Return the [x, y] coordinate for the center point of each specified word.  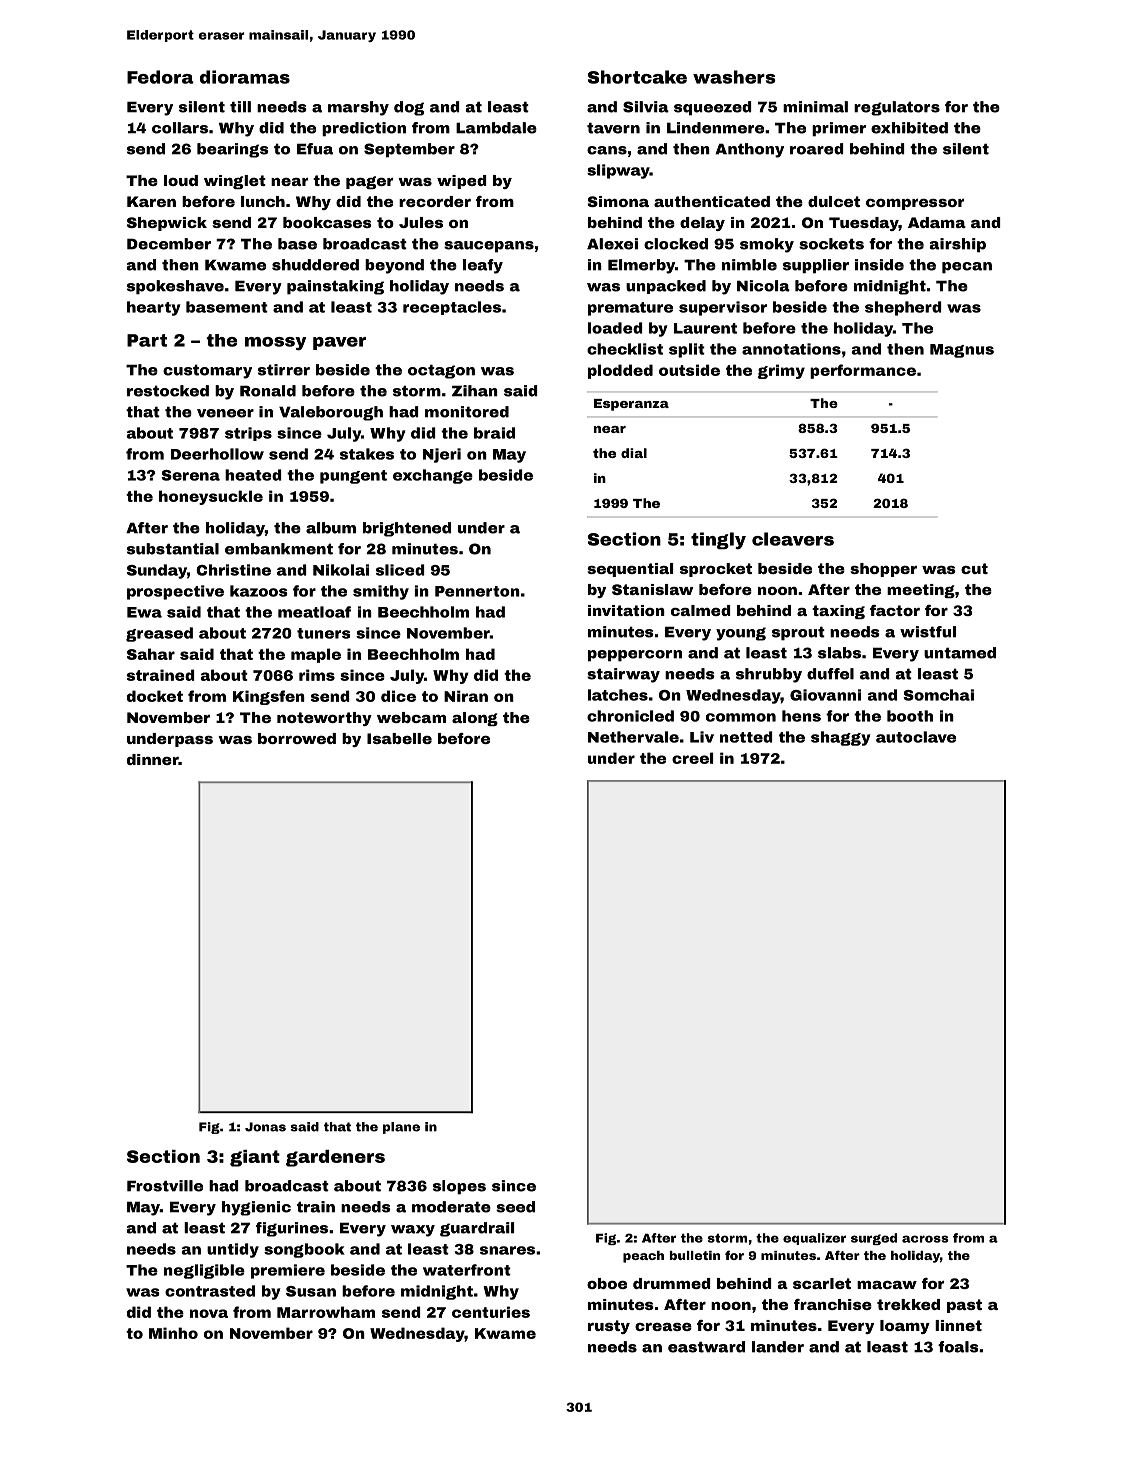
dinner [153, 759]
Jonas [265, 1127]
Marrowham [326, 1312]
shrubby [769, 675]
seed [515, 1207]
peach [643, 1257]
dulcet [834, 201]
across [925, 1239]
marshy [358, 108]
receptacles [452, 308]
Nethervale [633, 737]
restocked [168, 391]
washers [734, 77]
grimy [781, 371]
